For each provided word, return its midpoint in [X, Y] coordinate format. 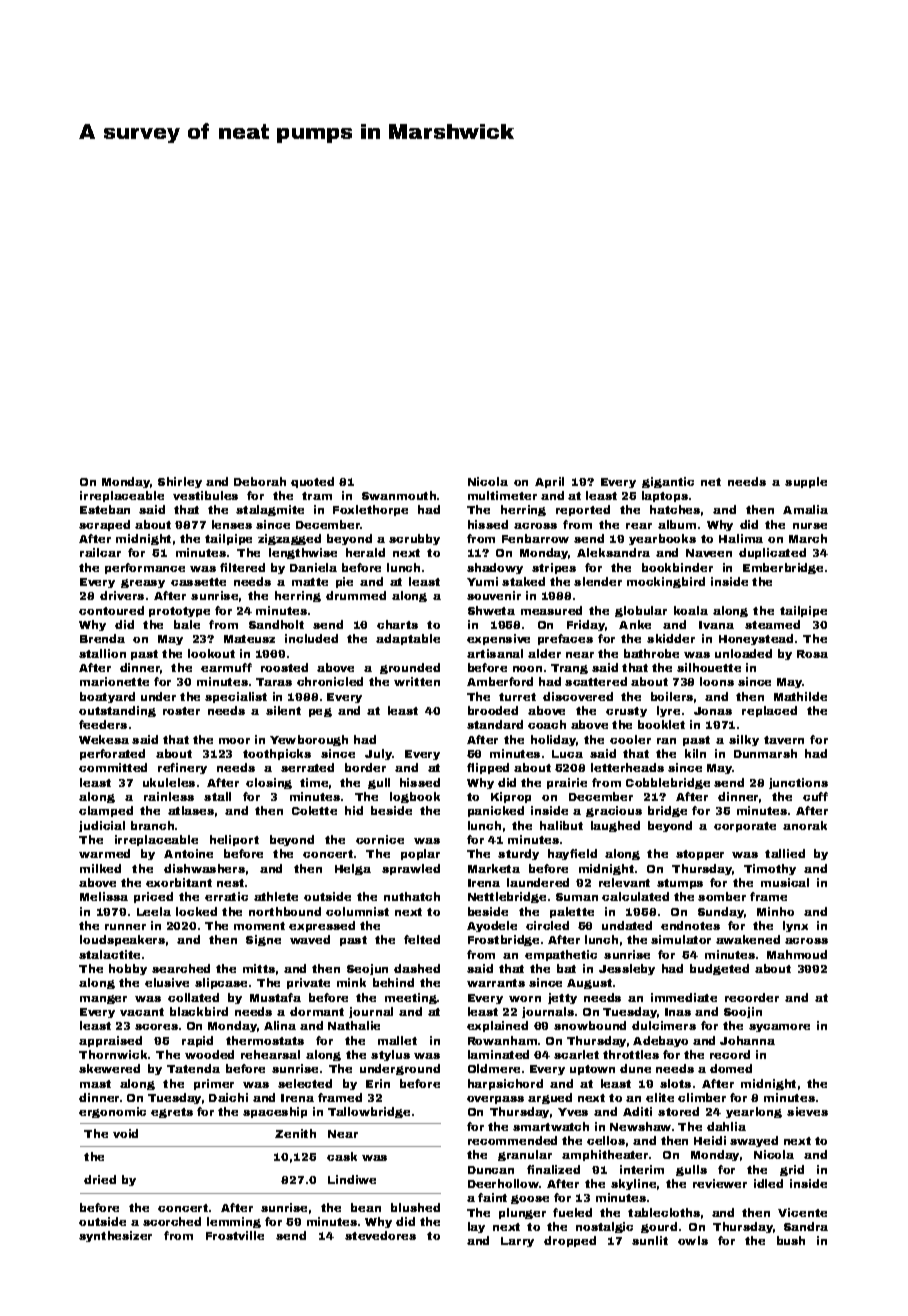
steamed [772, 624]
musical [785, 882]
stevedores [380, 1235]
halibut [561, 825]
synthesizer [115, 1236]
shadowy [495, 568]
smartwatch [551, 1126]
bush [791, 1240]
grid [792, 1170]
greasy [143, 583]
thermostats [265, 1040]
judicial [102, 826]
